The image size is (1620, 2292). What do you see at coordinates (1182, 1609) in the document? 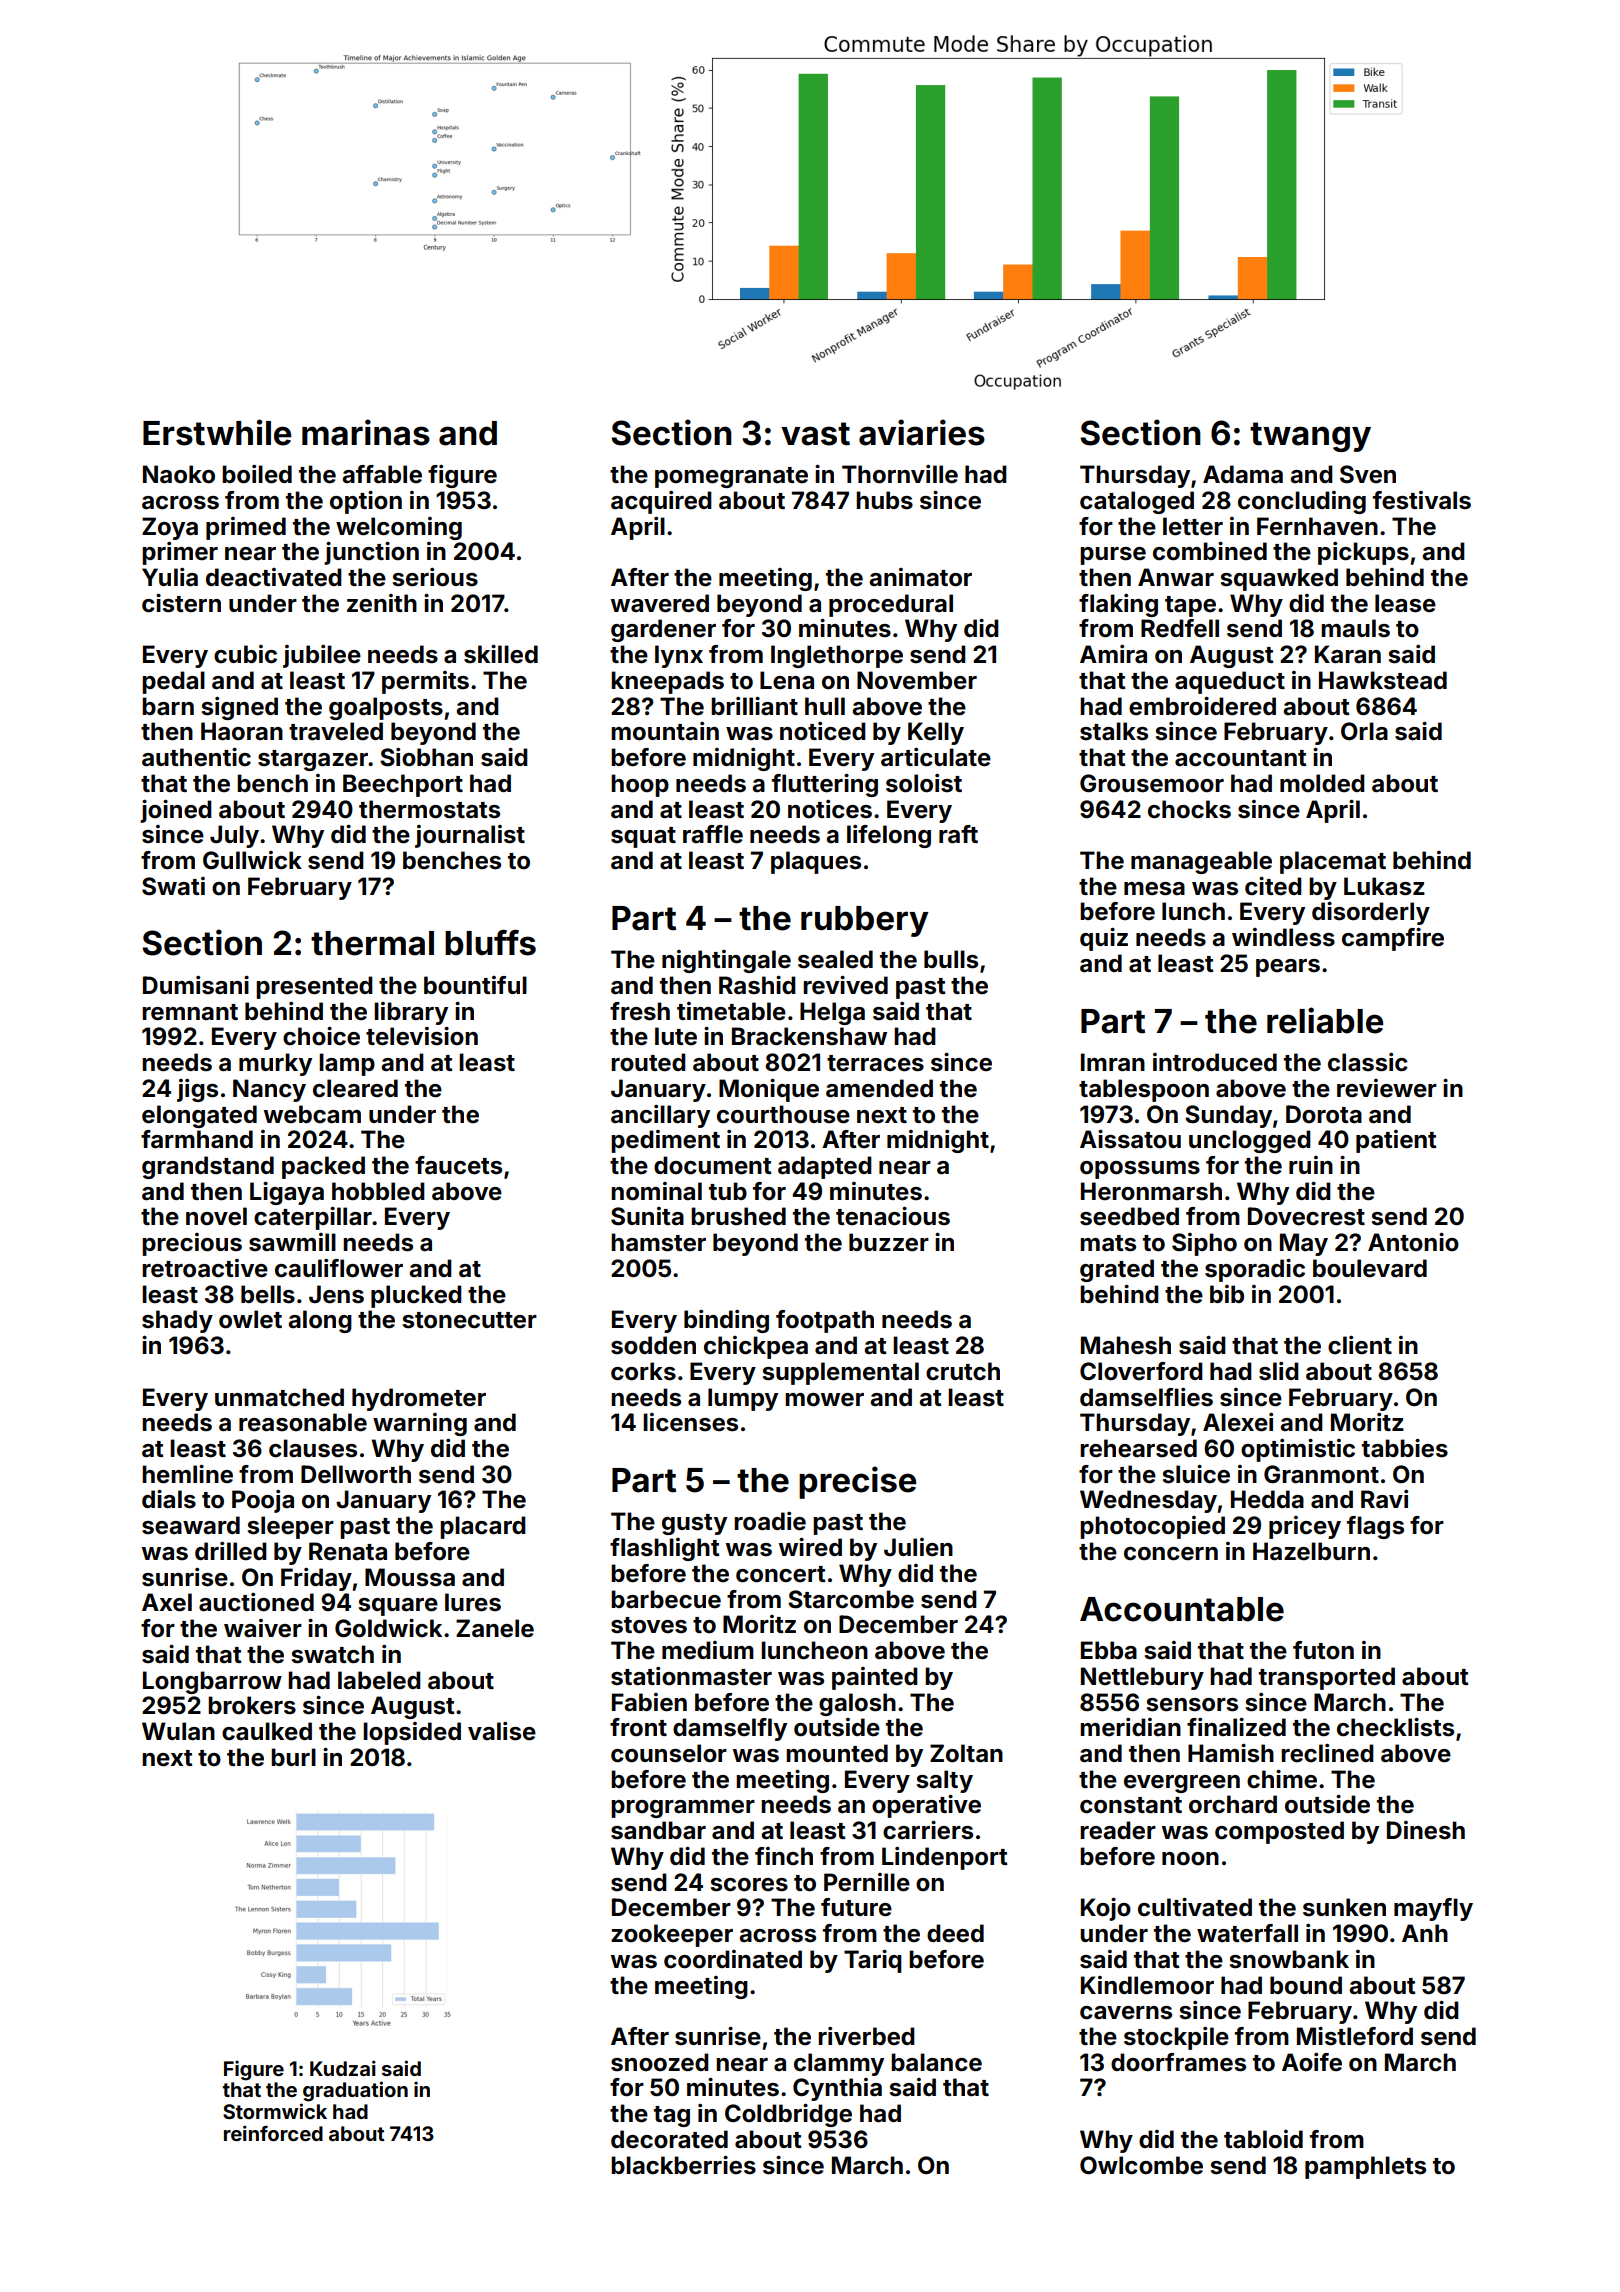
I see `Accountable` at bounding box center [1182, 1609].
